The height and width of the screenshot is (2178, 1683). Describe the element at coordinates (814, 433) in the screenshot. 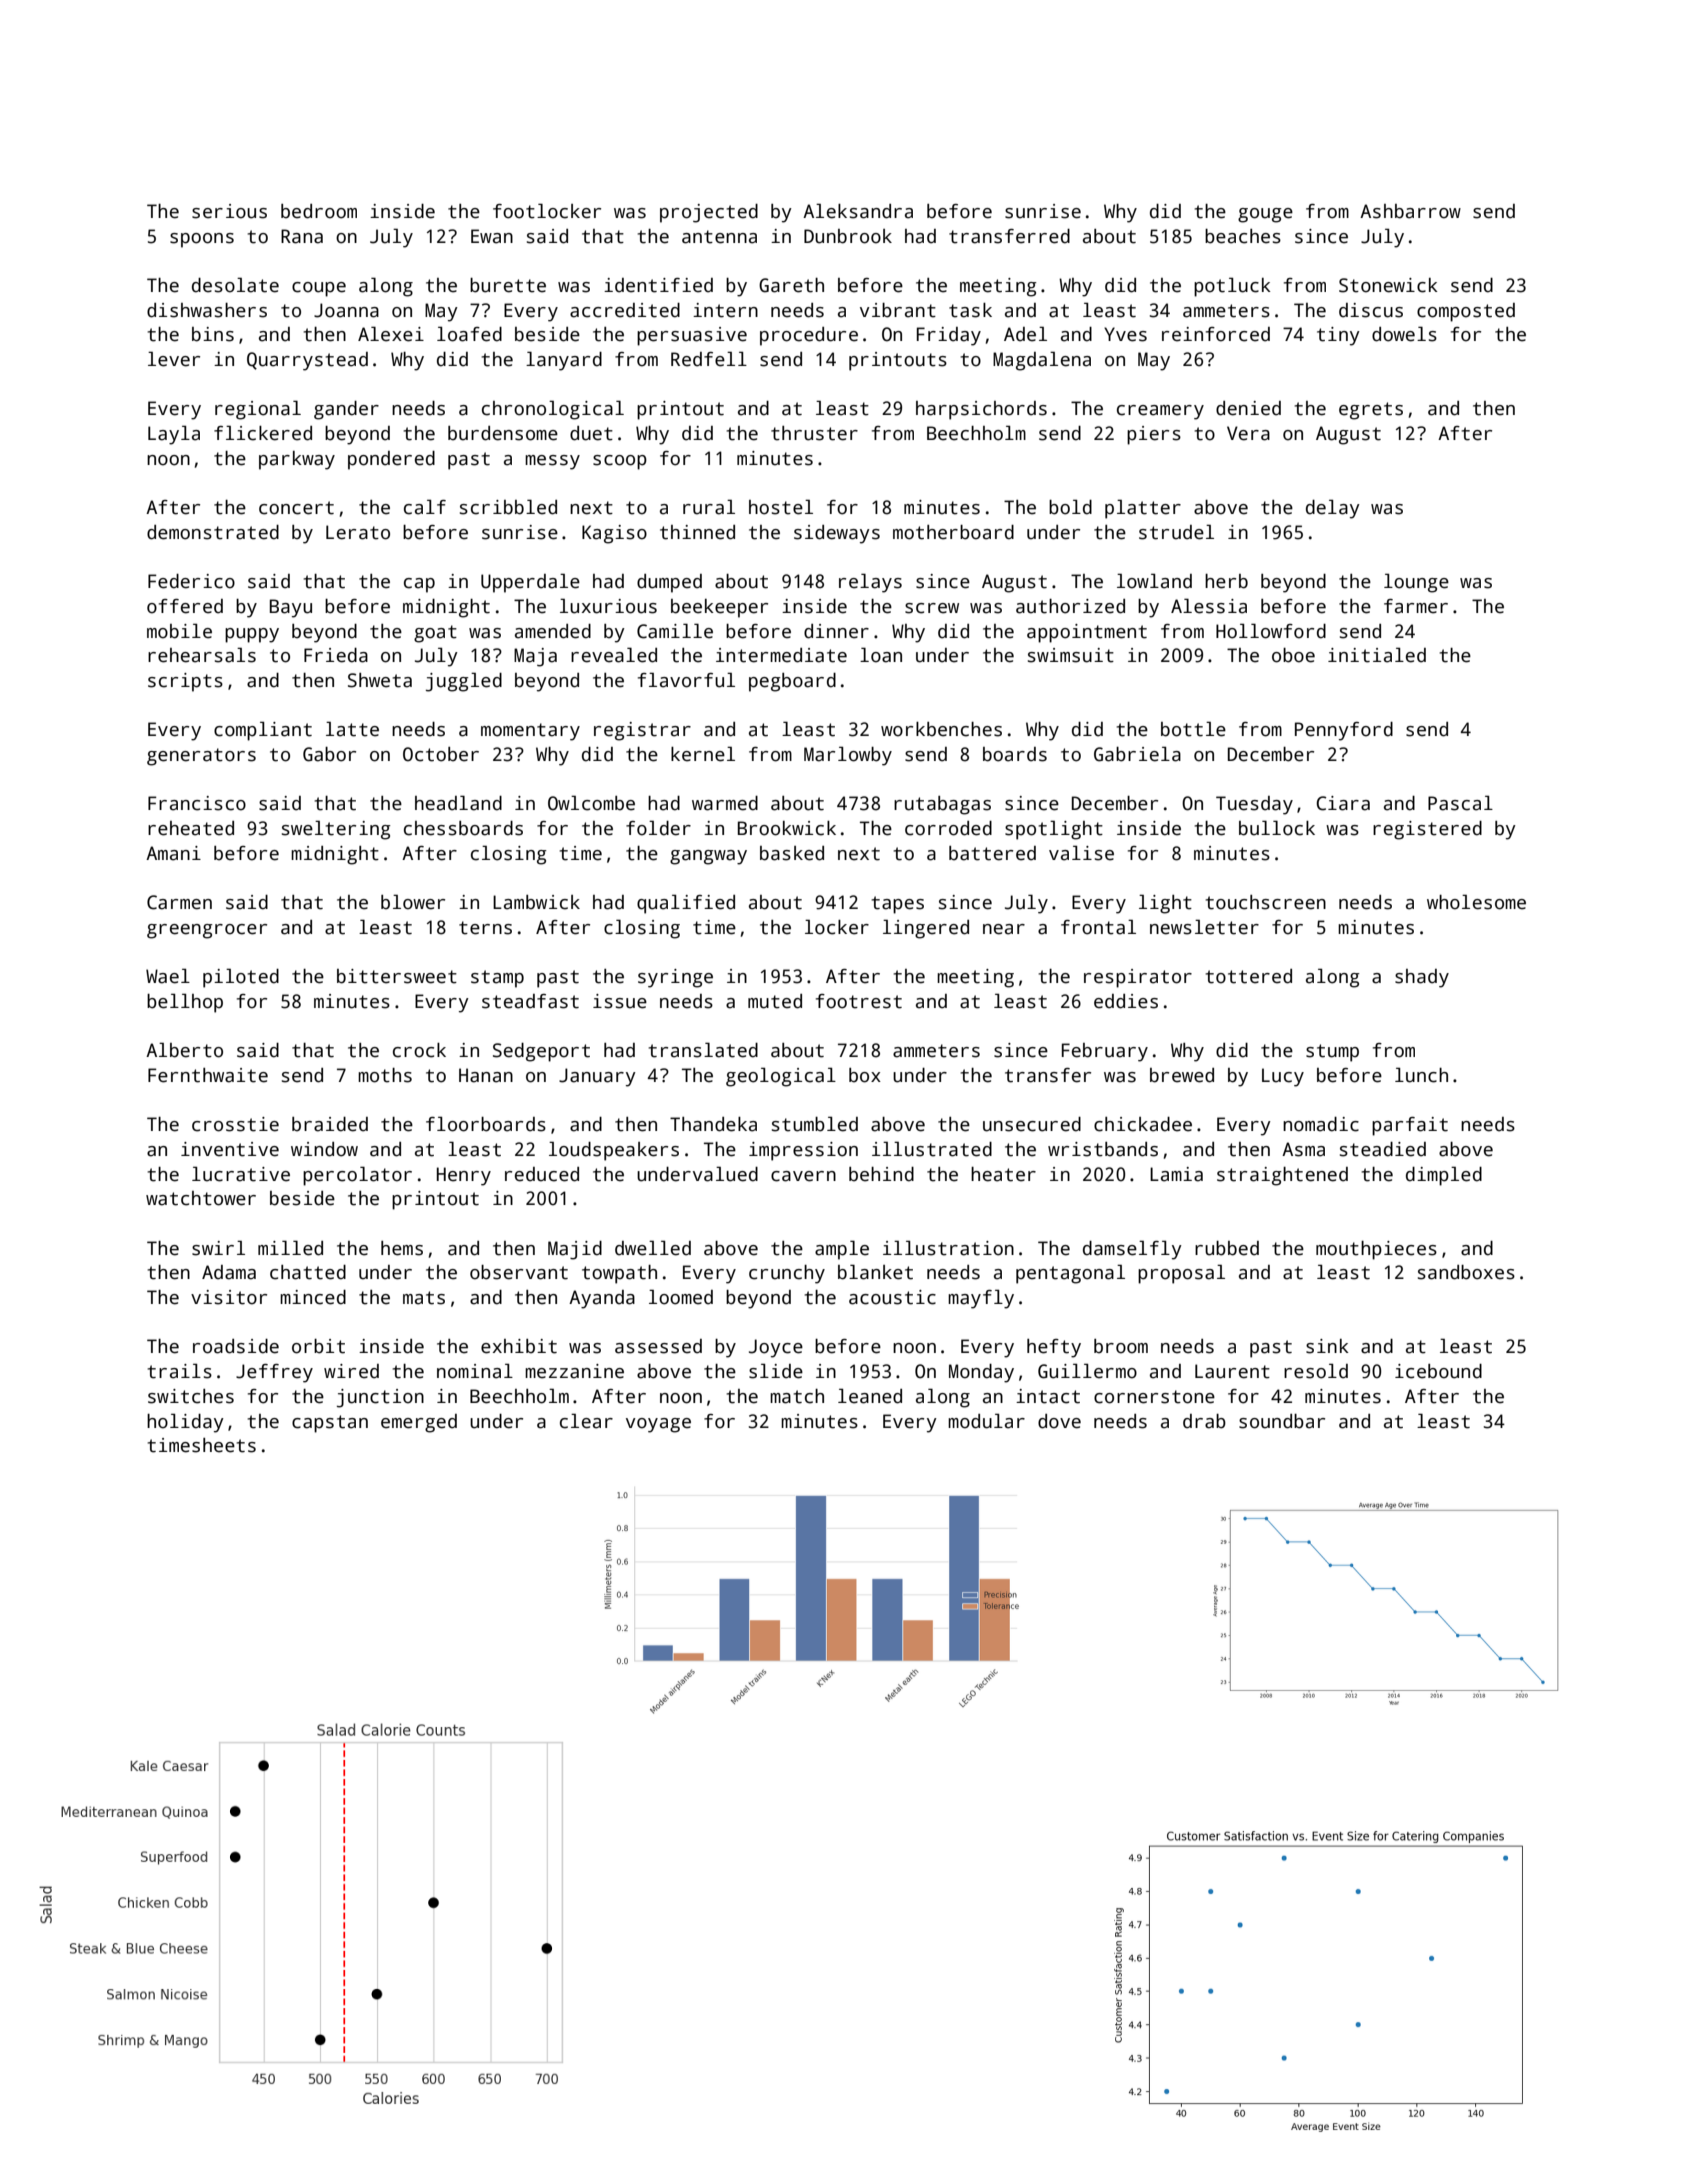

I see `thruster` at that location.
